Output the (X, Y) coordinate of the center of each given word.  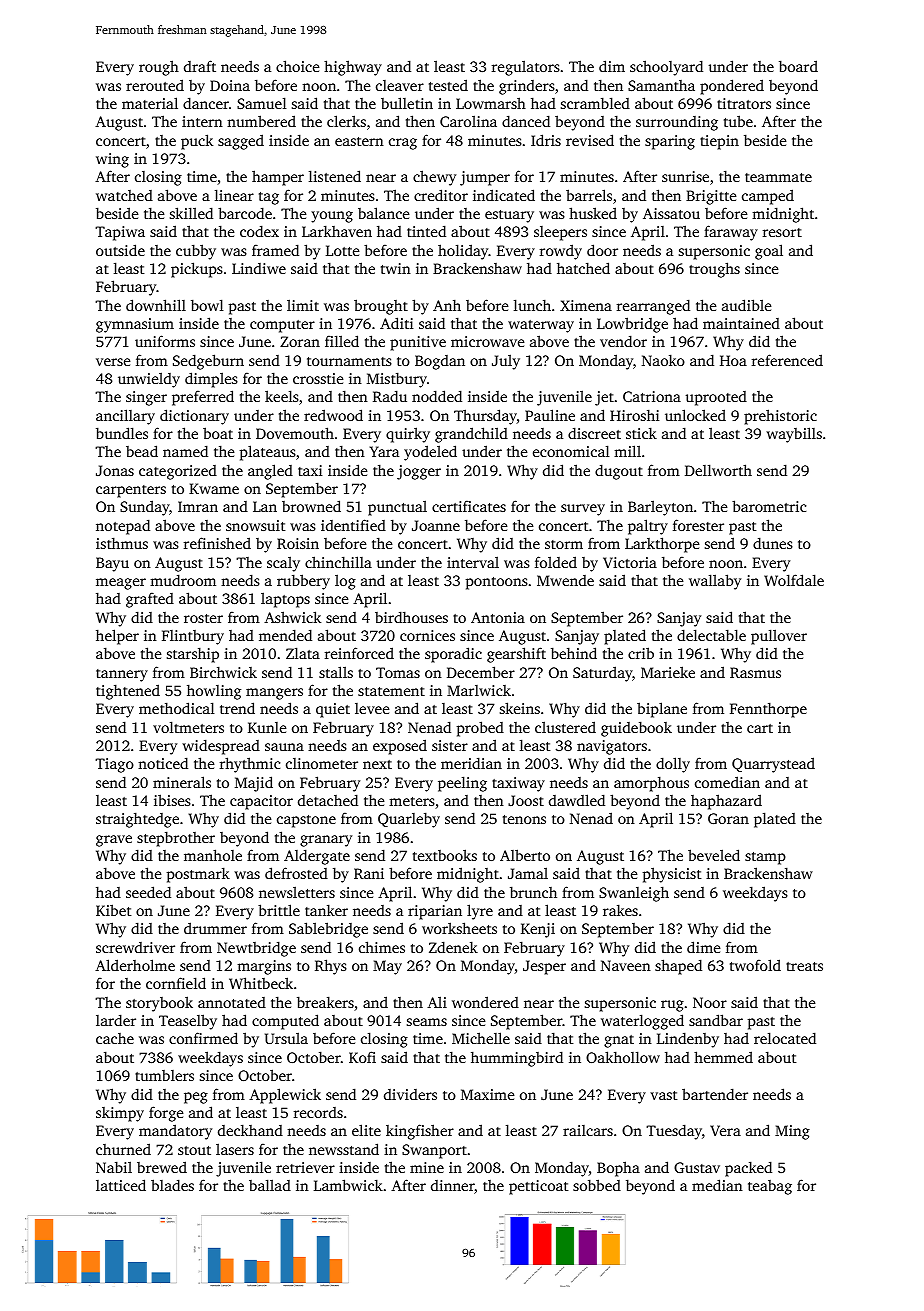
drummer (215, 928)
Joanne (436, 525)
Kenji (538, 930)
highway (353, 68)
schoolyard (666, 68)
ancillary (125, 417)
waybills (794, 435)
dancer (206, 103)
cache (115, 1038)
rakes (620, 910)
